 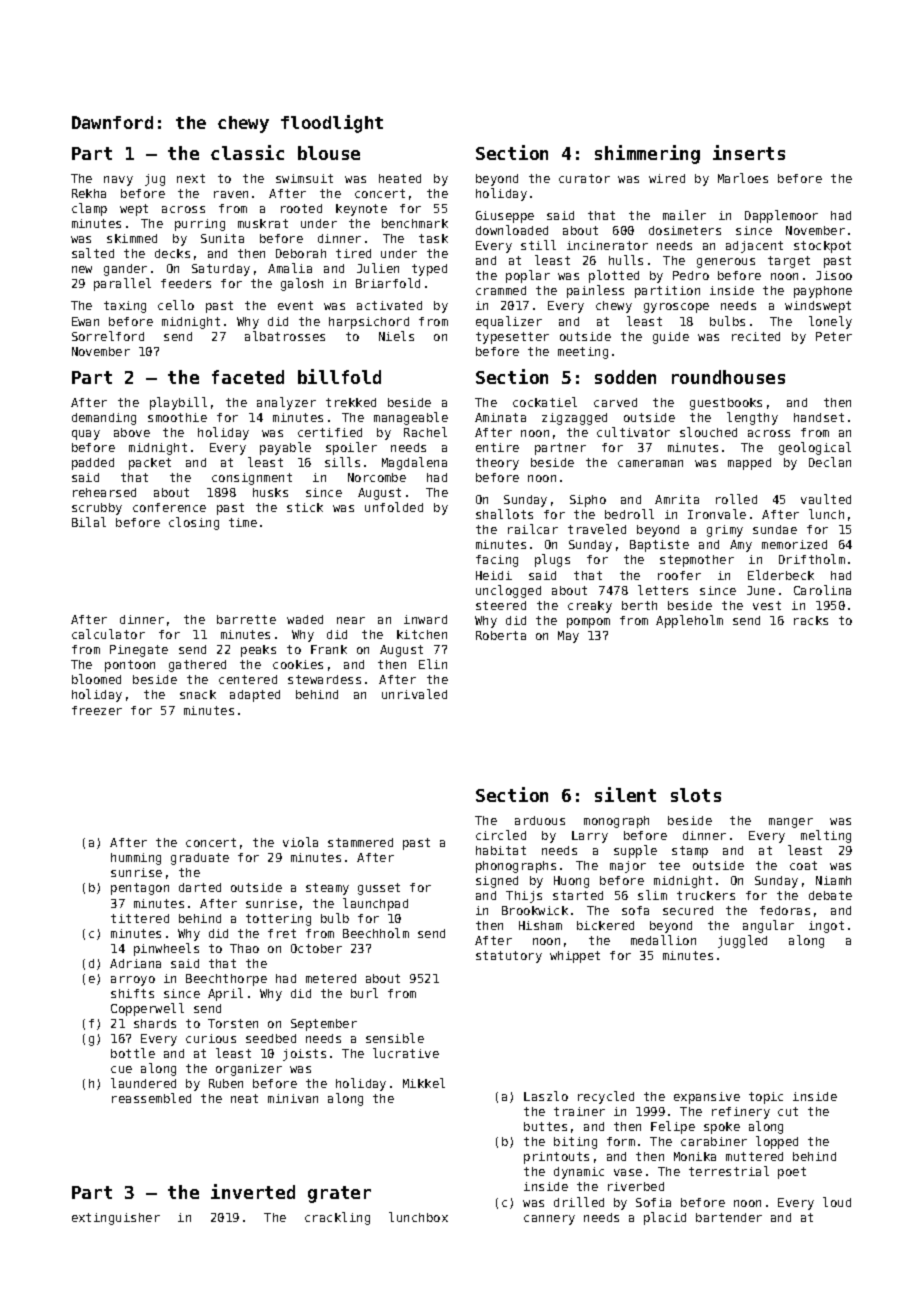 What do you see at coordinates (377, 477) in the screenshot?
I see `Norcombe` at bounding box center [377, 477].
